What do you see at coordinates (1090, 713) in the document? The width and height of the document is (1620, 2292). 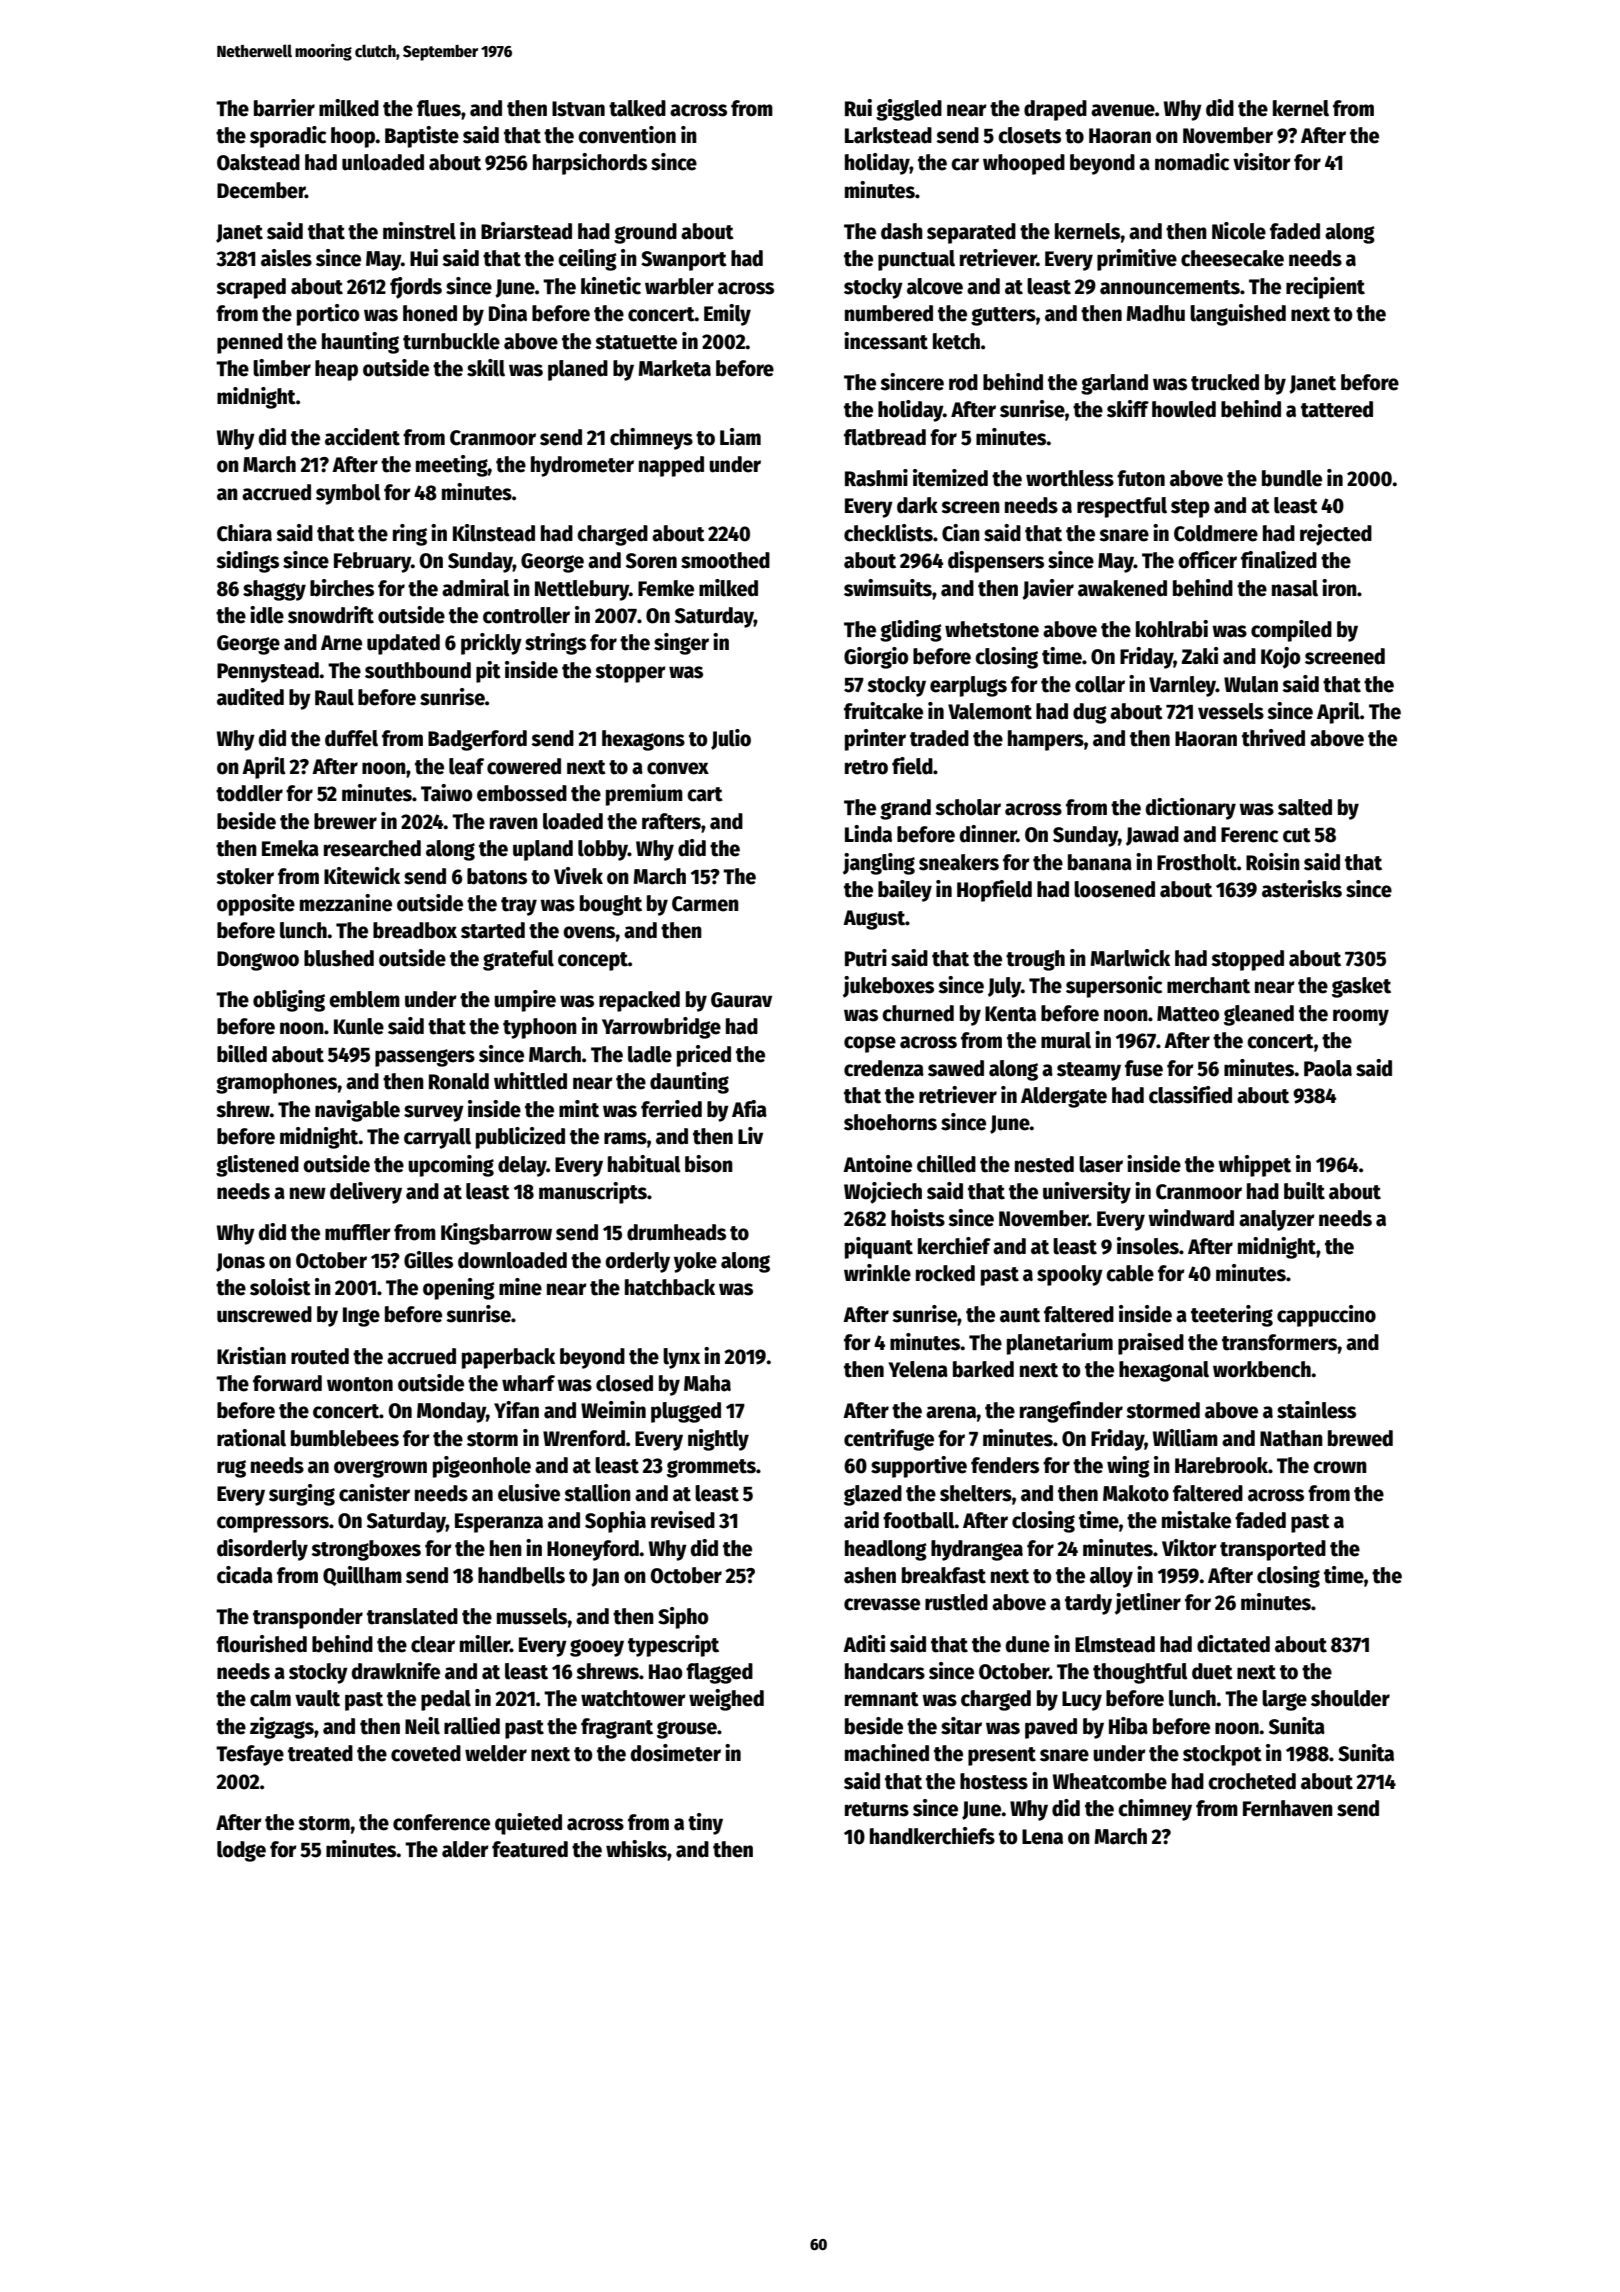 I see `dug` at bounding box center [1090, 713].
